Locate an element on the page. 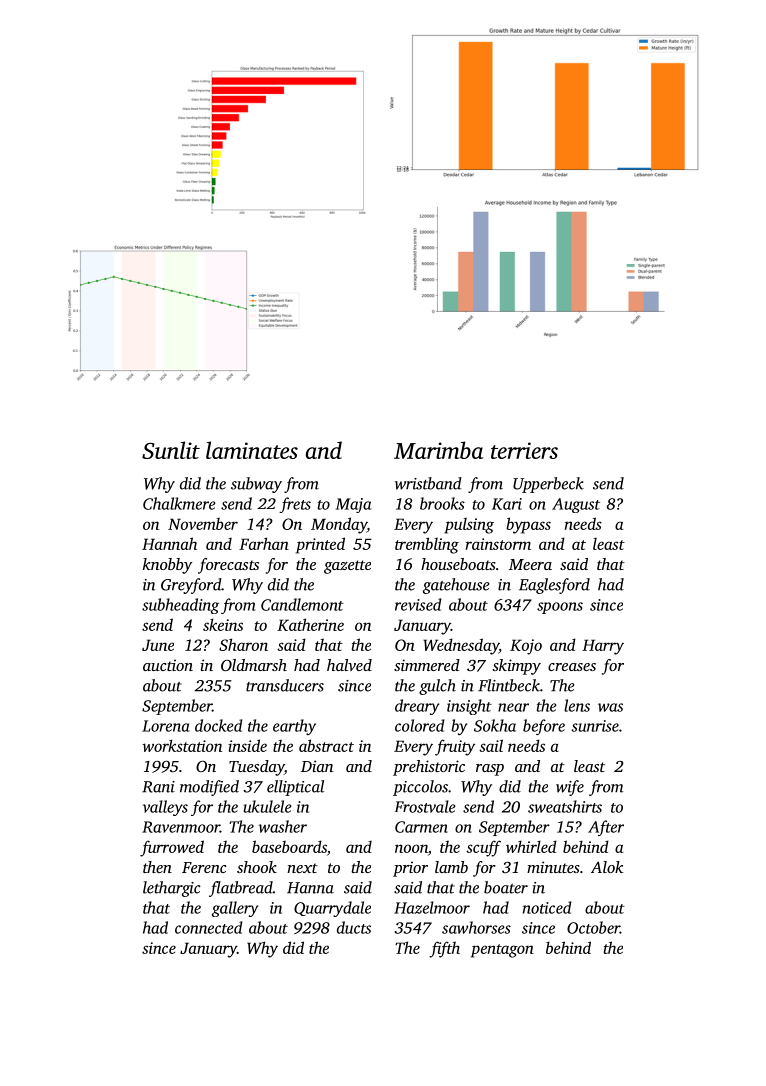 The image size is (766, 1086). laminates is located at coordinates (252, 450).
